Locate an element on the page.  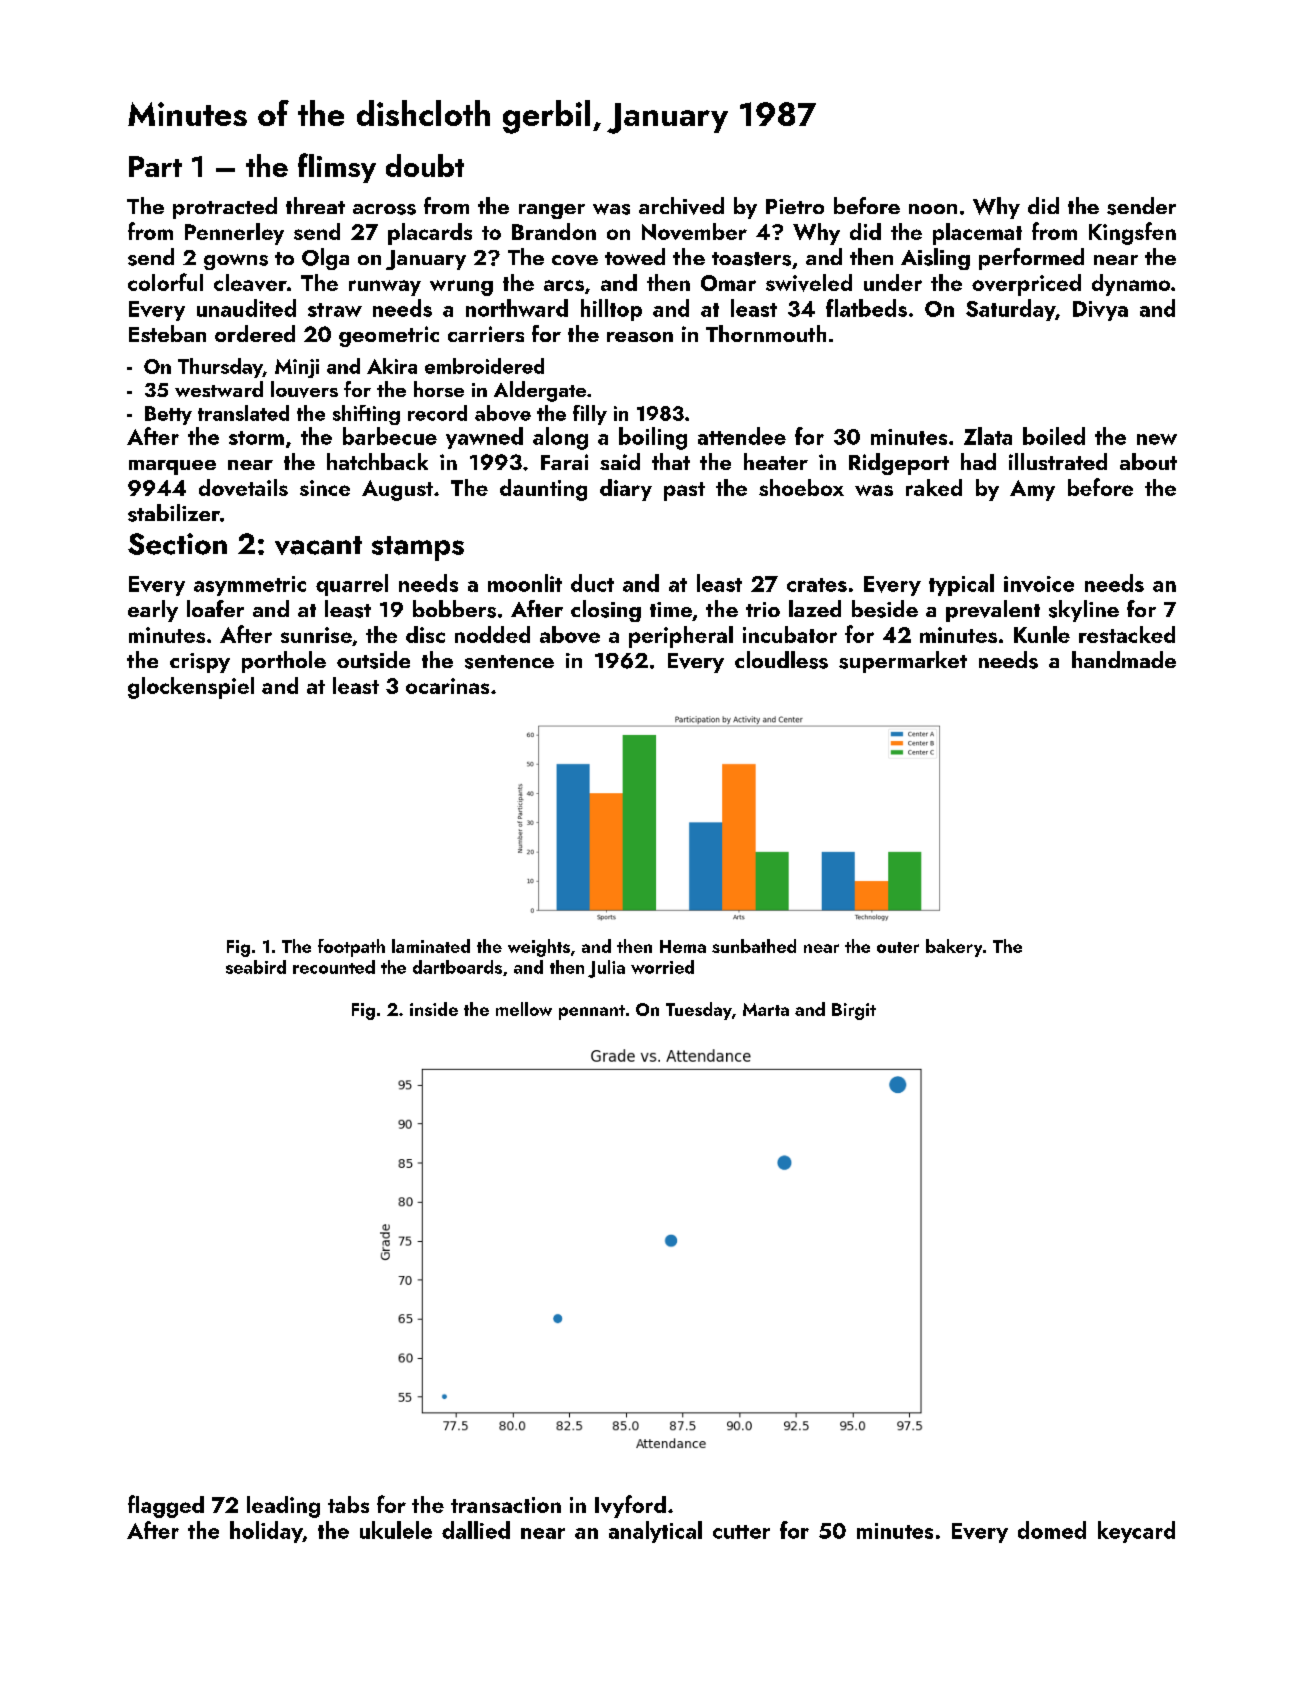
analytical is located at coordinates (655, 1532).
